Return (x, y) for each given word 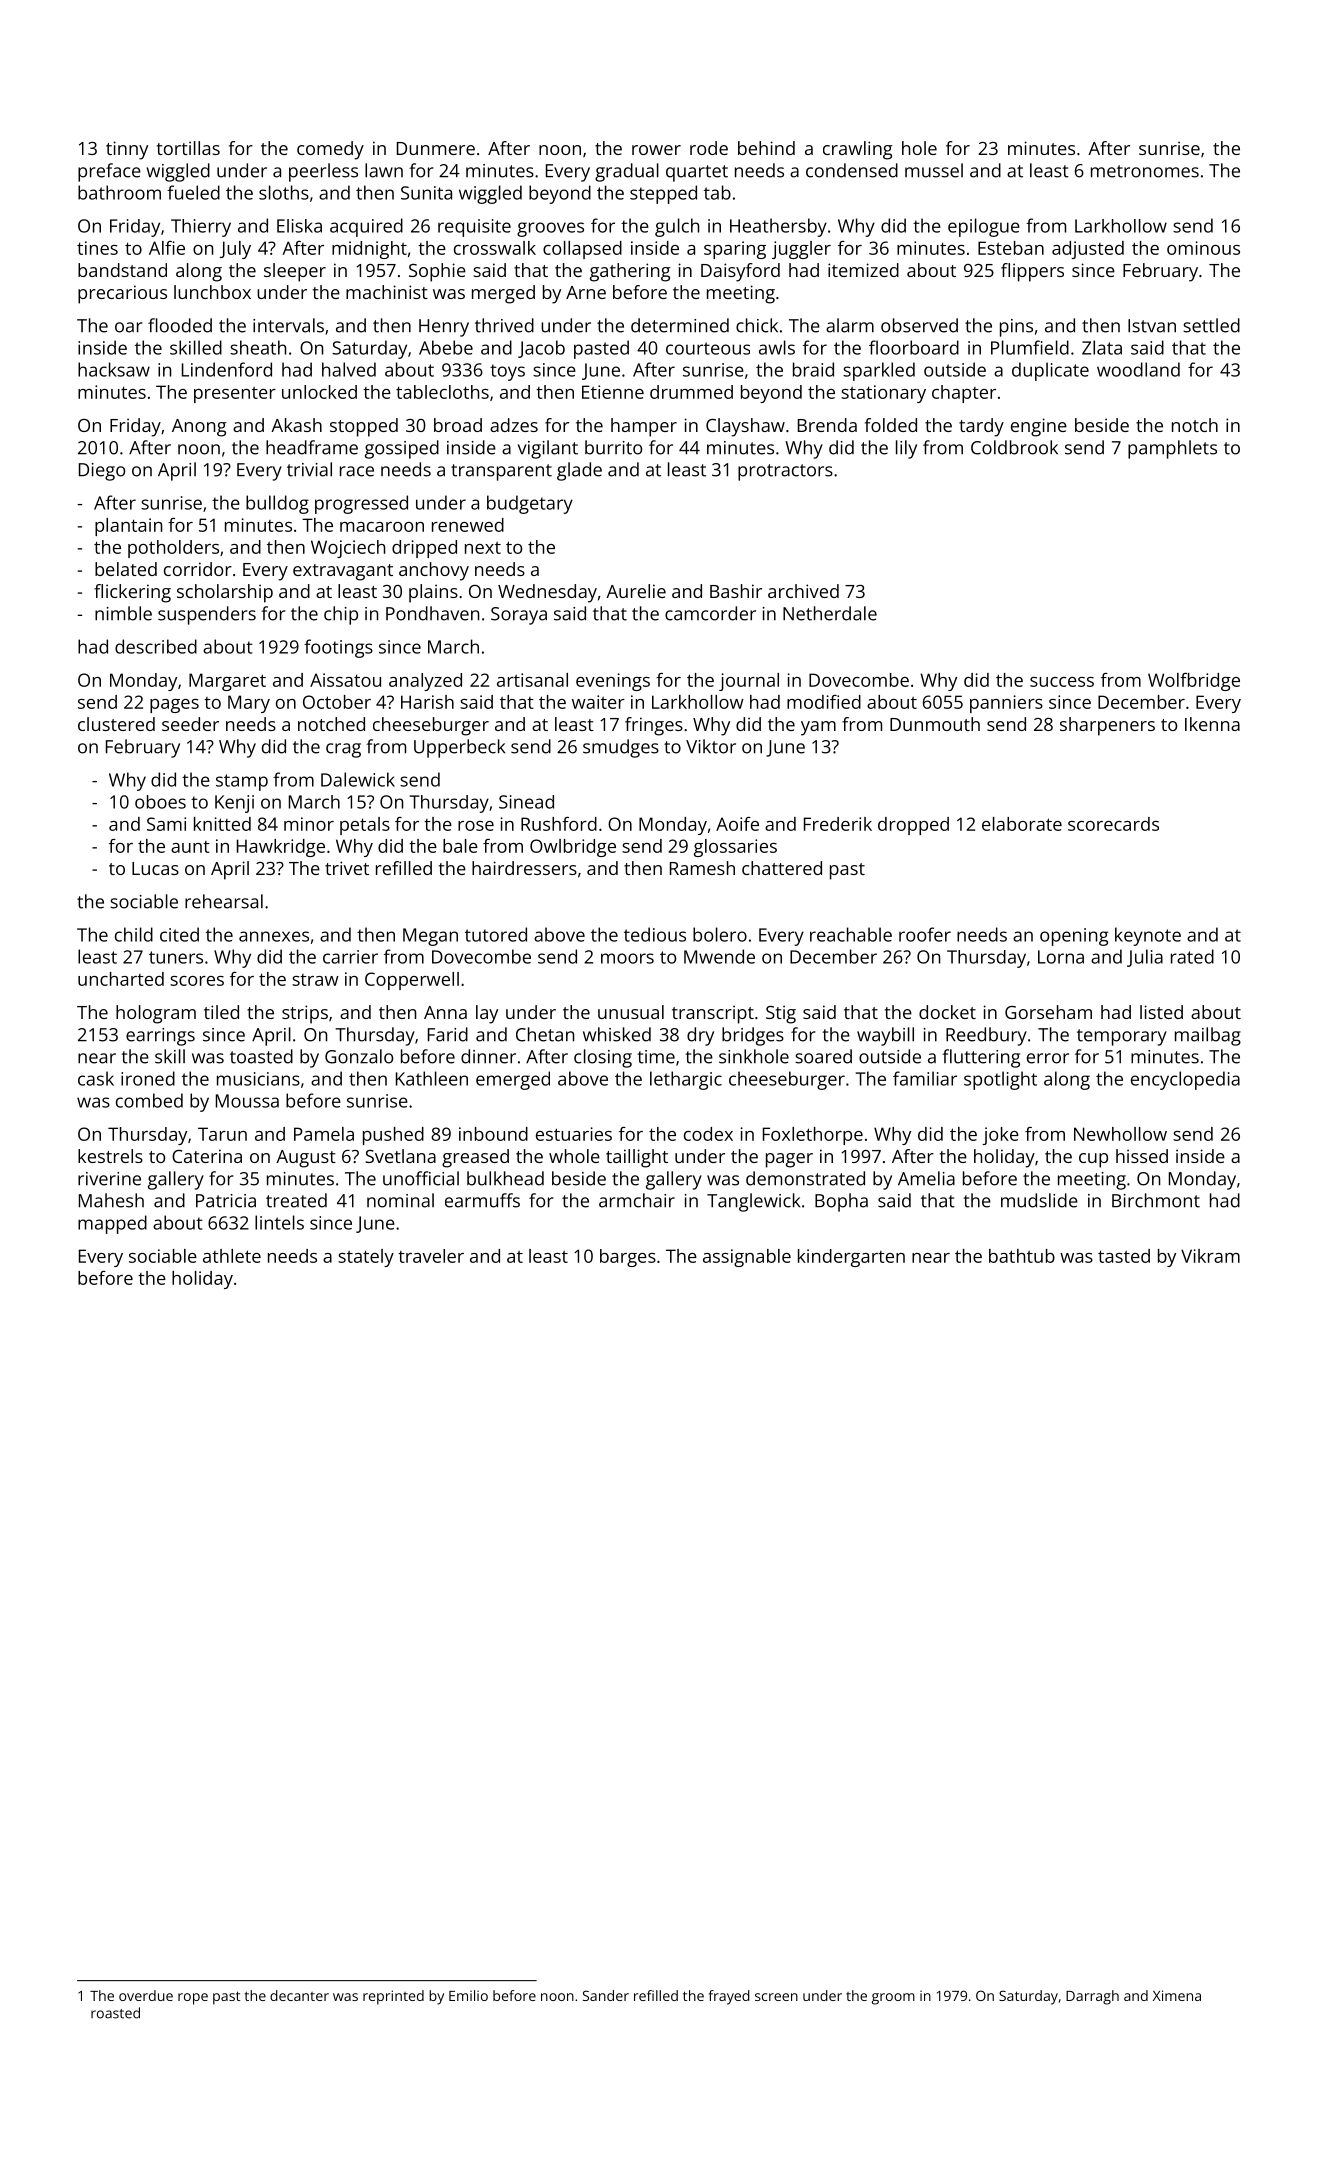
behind (766, 148)
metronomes (1145, 171)
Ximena (1177, 1995)
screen (776, 1997)
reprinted (393, 1997)
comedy (330, 150)
